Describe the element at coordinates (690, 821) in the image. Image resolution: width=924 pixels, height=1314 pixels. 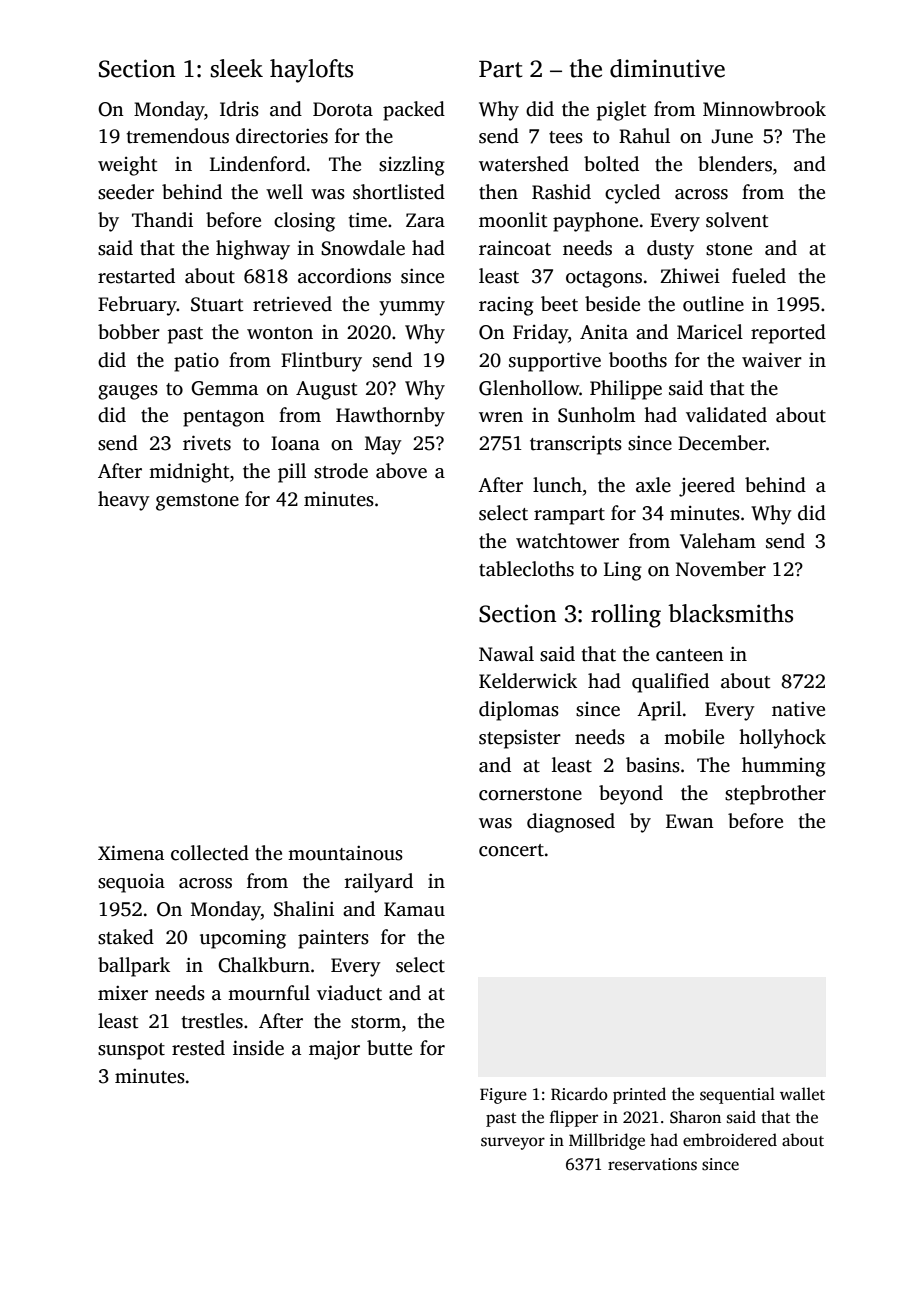
I see `Ewan` at that location.
